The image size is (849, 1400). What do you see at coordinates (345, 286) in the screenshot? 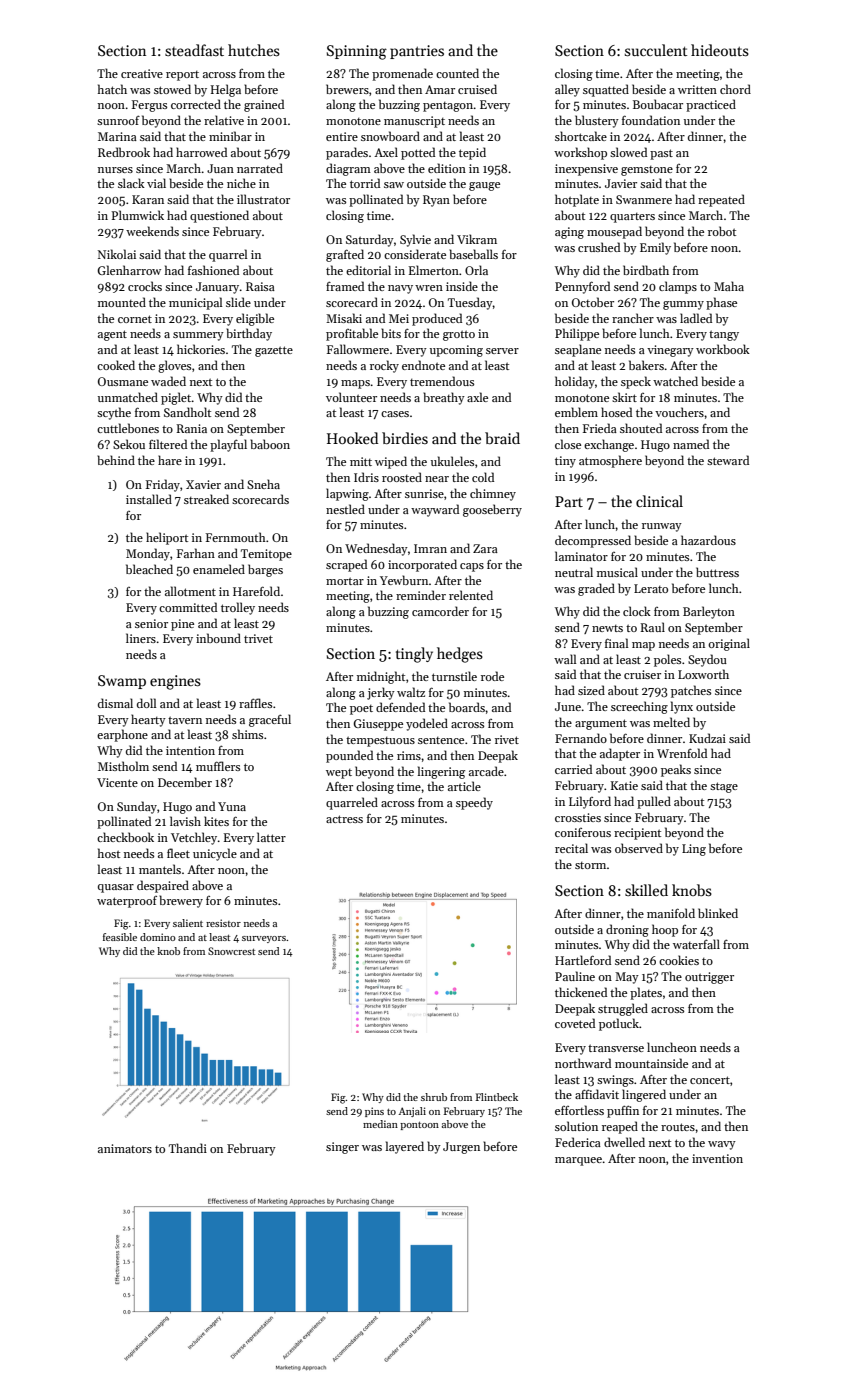
I see `framed` at bounding box center [345, 286].
